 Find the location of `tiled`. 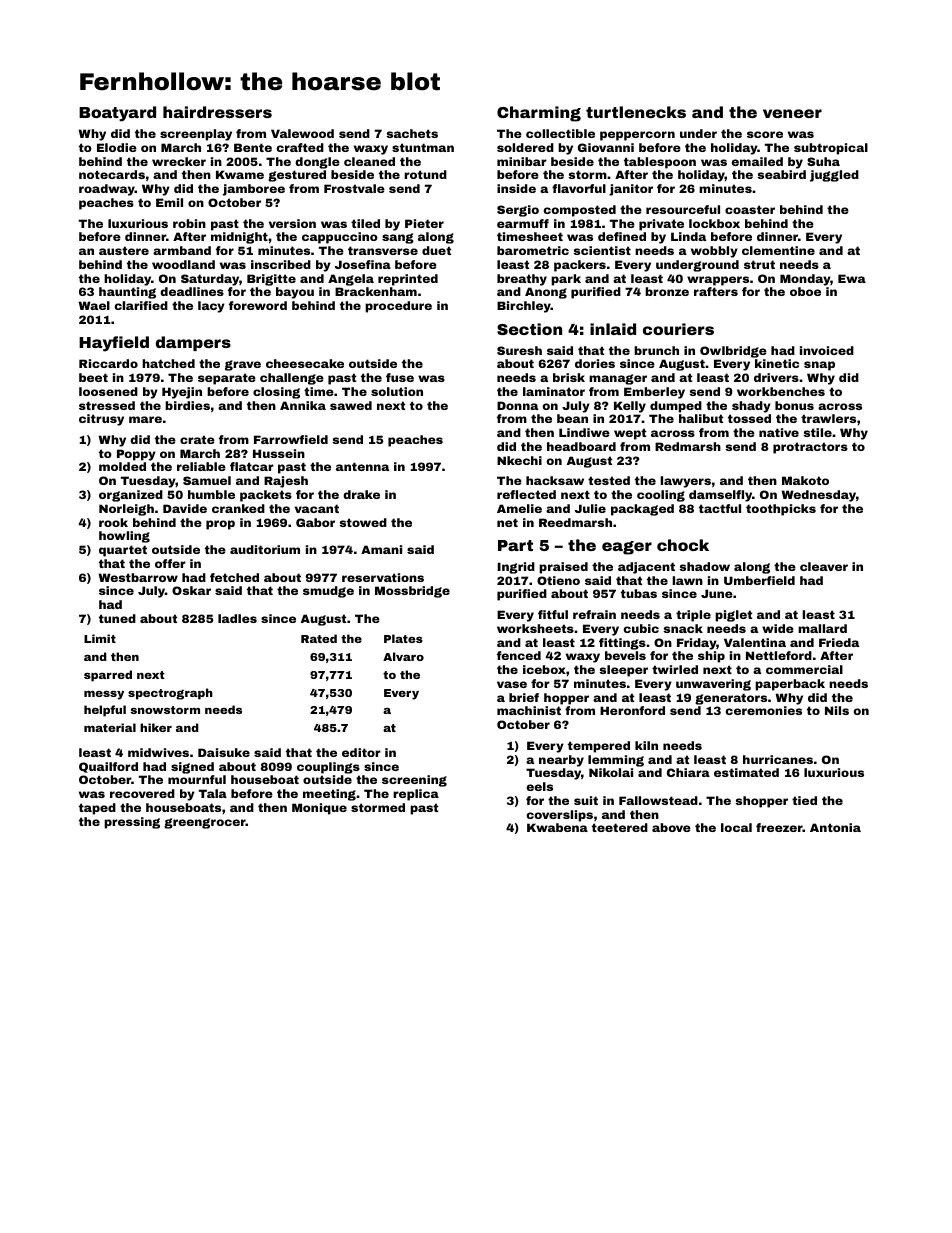

tiled is located at coordinates (365, 223).
